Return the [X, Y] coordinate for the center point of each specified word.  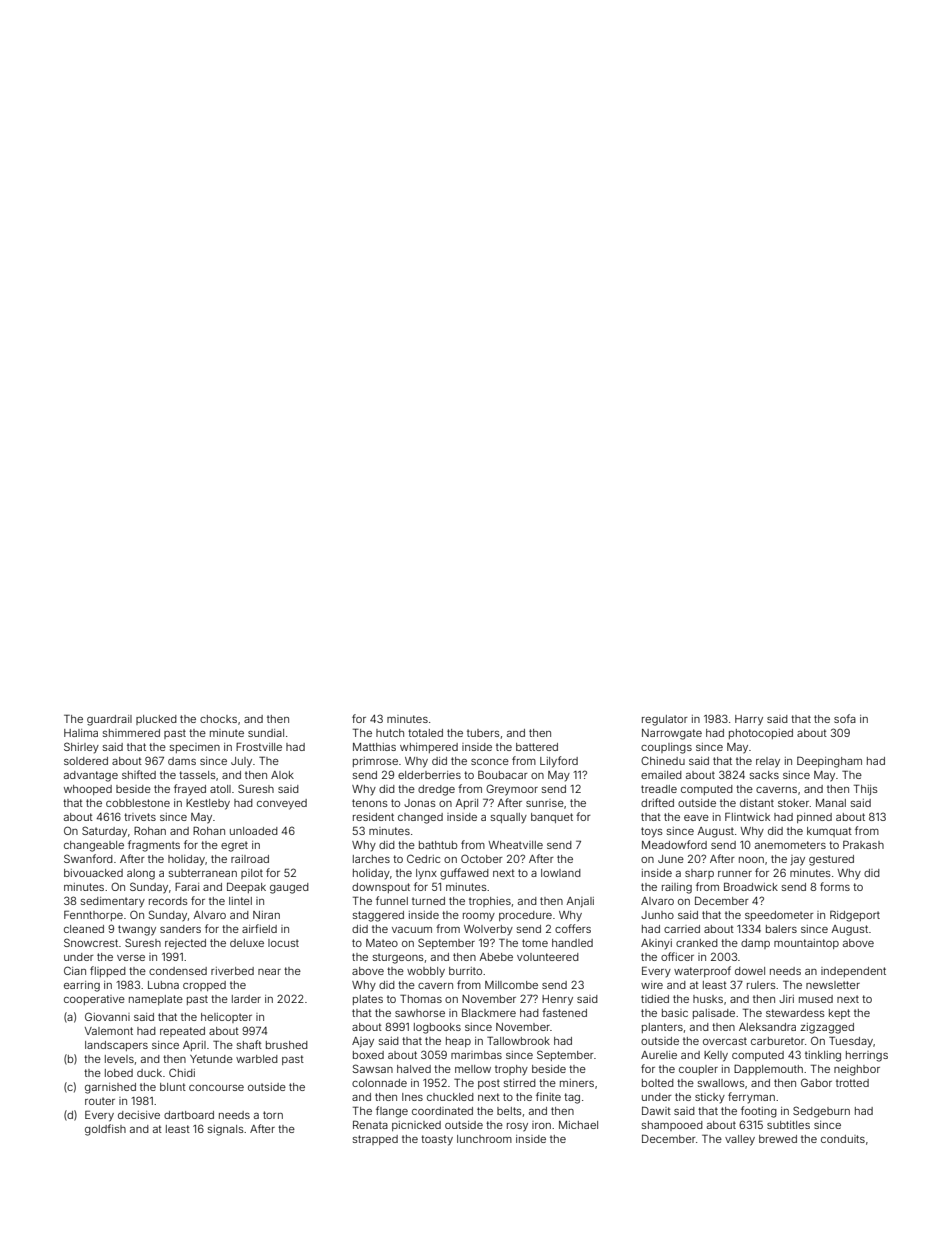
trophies [490, 902]
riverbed [232, 971]
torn [273, 1115]
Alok [282, 775]
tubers [483, 733]
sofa [845, 718]
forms [835, 886]
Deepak [246, 887]
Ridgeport [855, 916]
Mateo [382, 943]
